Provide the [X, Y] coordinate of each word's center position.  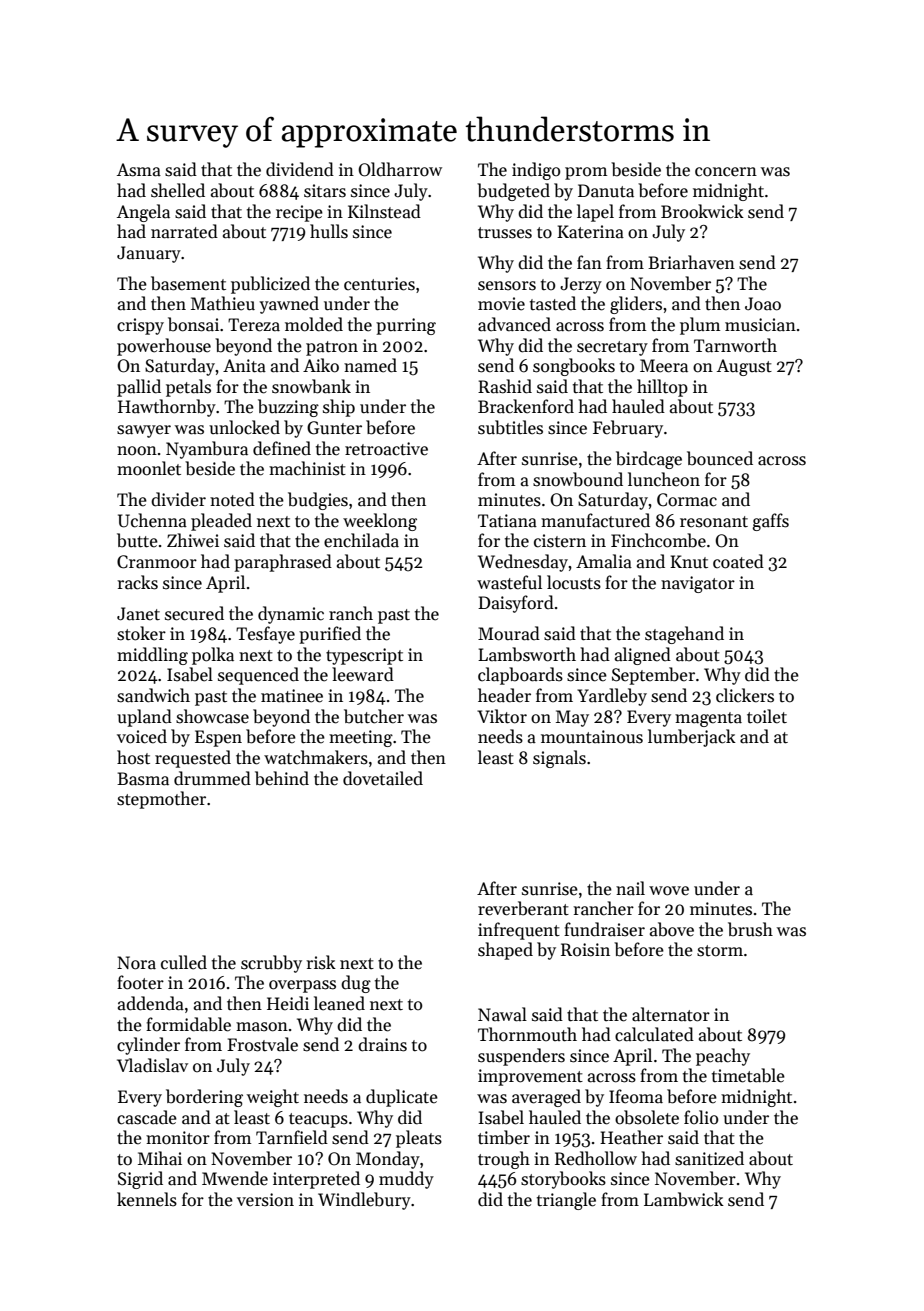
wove [669, 891]
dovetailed [383, 778]
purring [406, 326]
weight [273, 1098]
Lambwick [684, 1199]
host [133, 757]
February [628, 429]
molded [314, 324]
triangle [566, 1201]
